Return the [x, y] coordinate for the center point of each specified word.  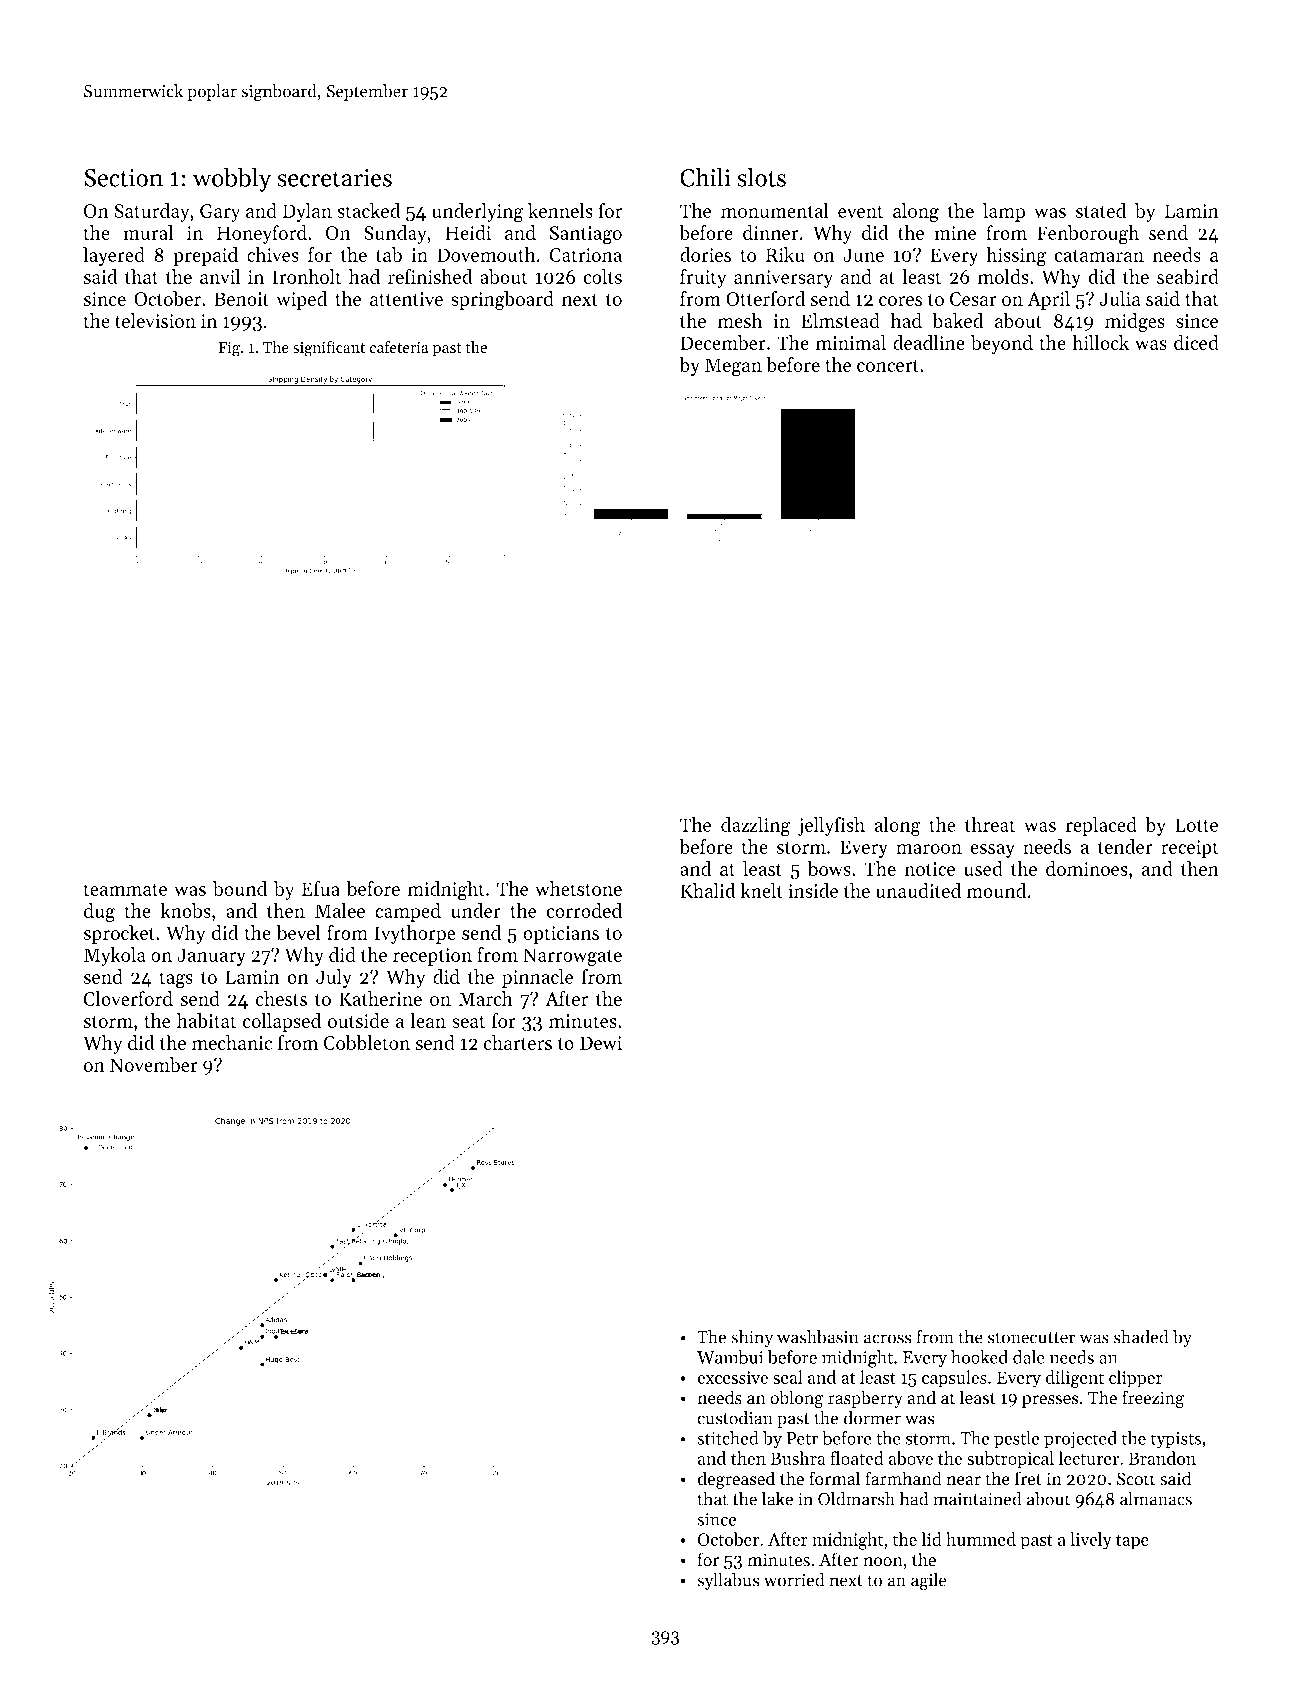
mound [996, 890]
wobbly [232, 179]
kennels [560, 210]
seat [468, 1022]
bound [240, 888]
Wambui [730, 1357]
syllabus [728, 1581]
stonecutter [1032, 1338]
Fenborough [1088, 235]
